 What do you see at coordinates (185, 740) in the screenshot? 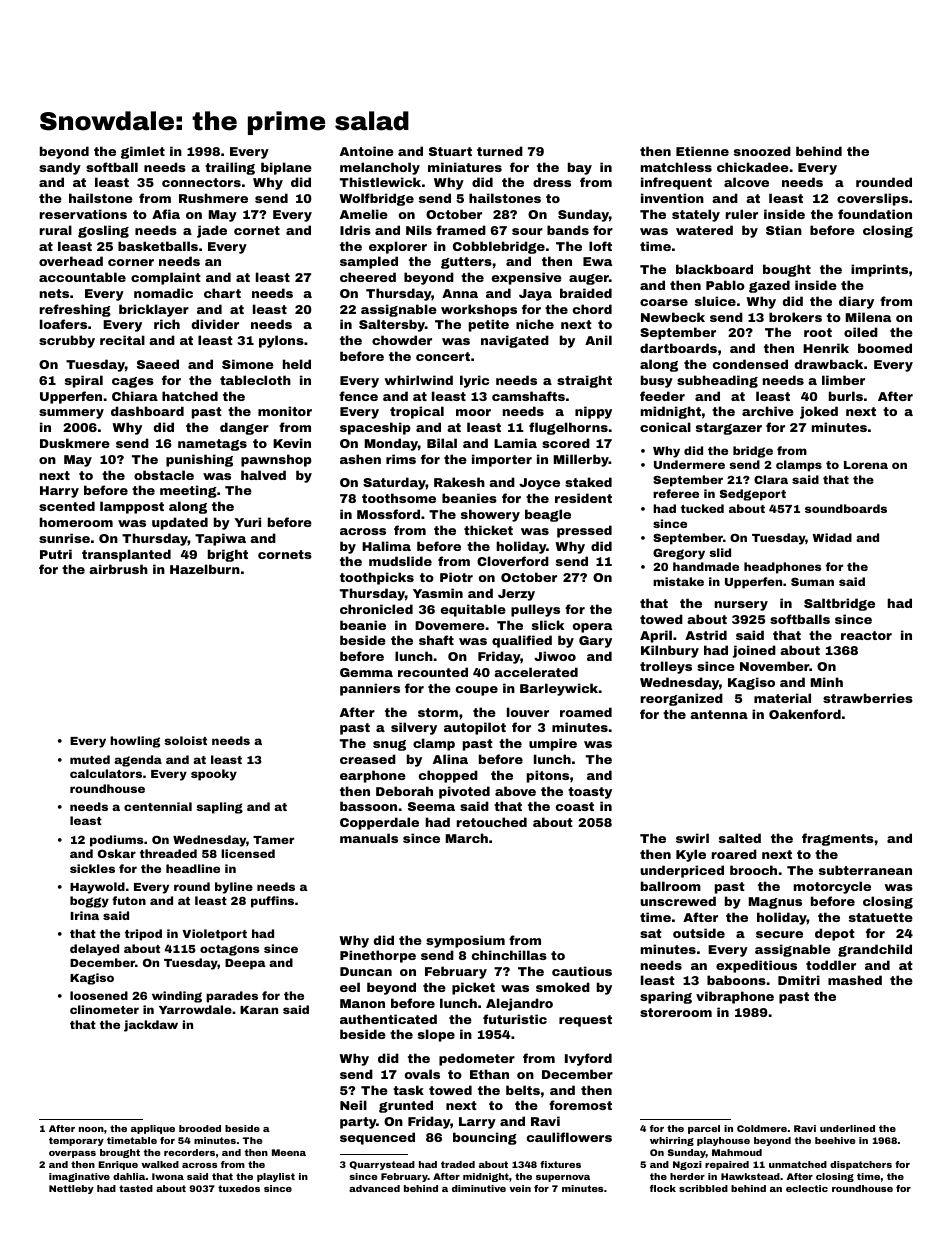
I see `soloist` at bounding box center [185, 740].
